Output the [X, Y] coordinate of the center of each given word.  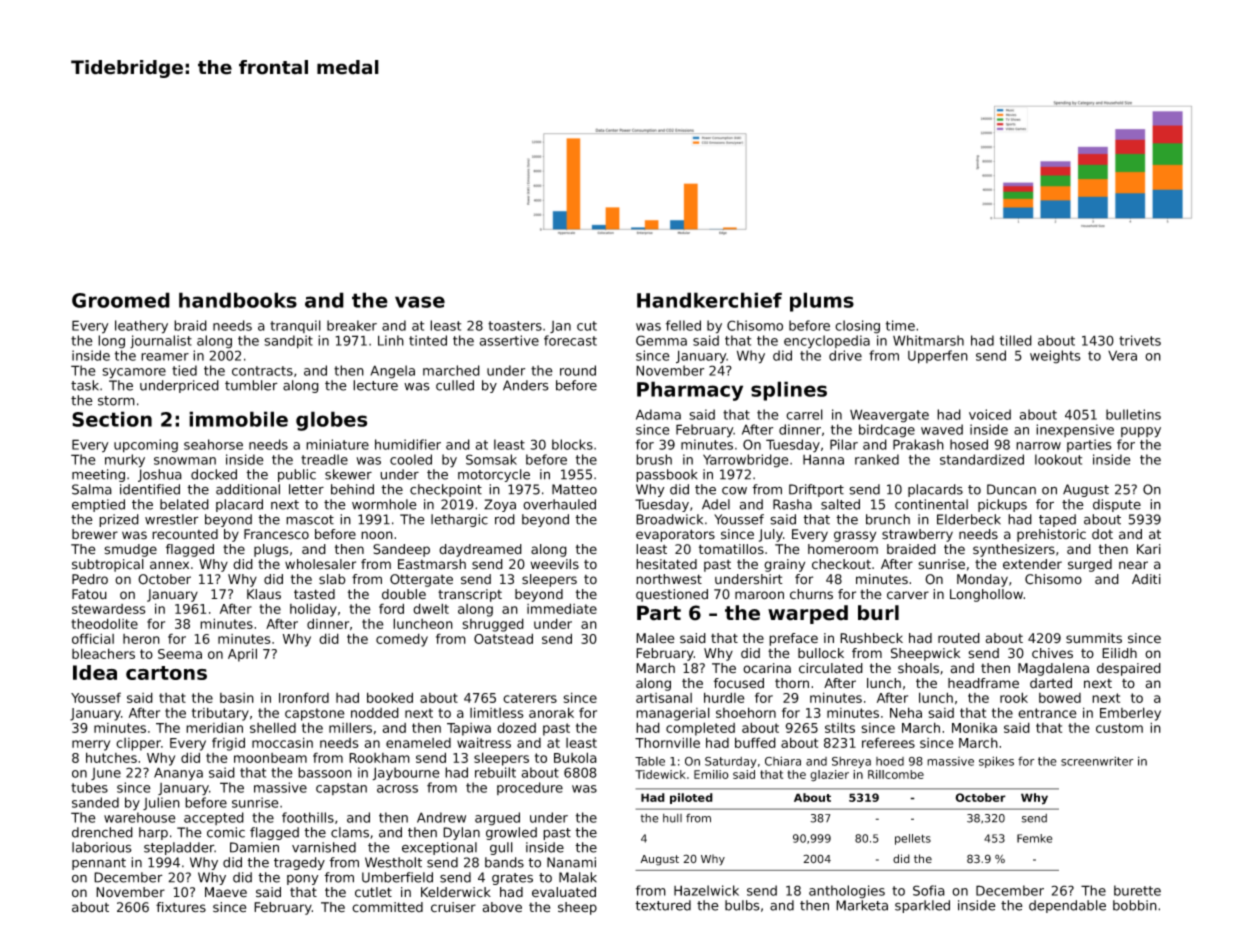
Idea [95, 672]
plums [822, 302]
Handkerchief [709, 300]
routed [959, 638]
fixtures [181, 907]
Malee [655, 638]
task [85, 385]
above [502, 907]
